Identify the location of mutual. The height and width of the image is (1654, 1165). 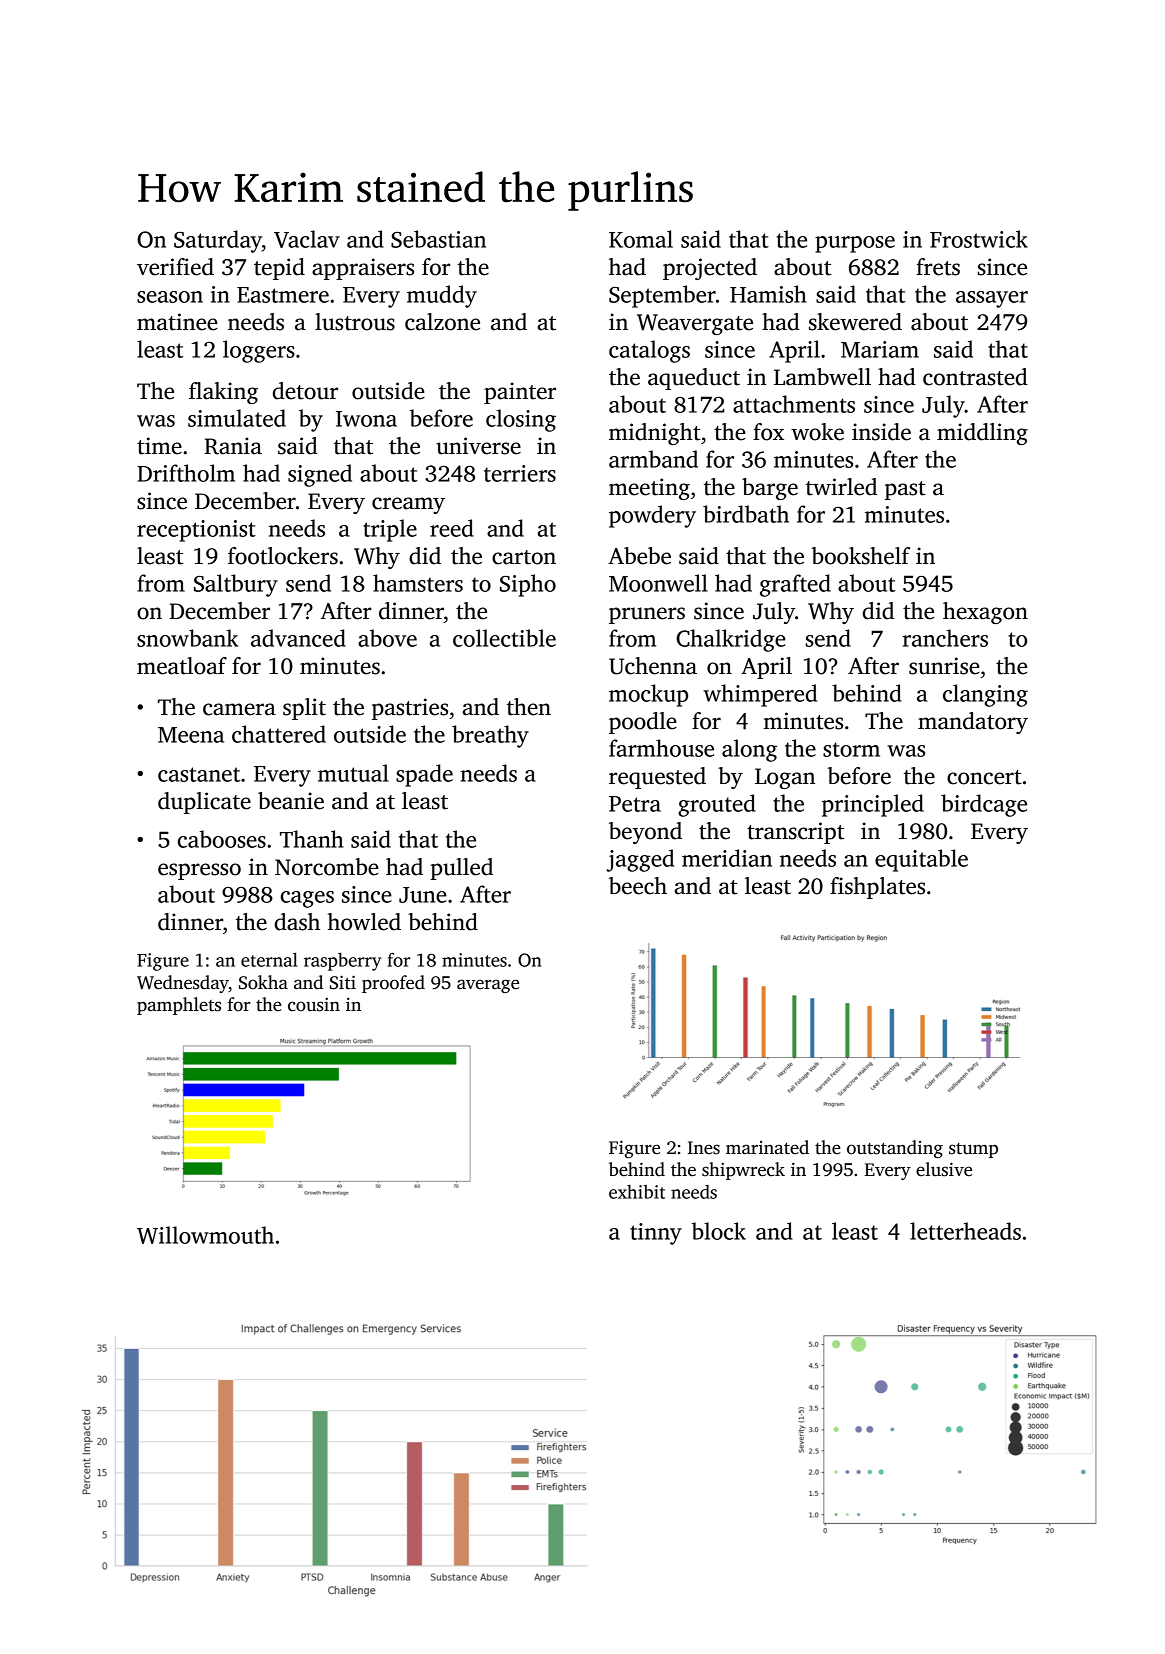
(353, 773).
